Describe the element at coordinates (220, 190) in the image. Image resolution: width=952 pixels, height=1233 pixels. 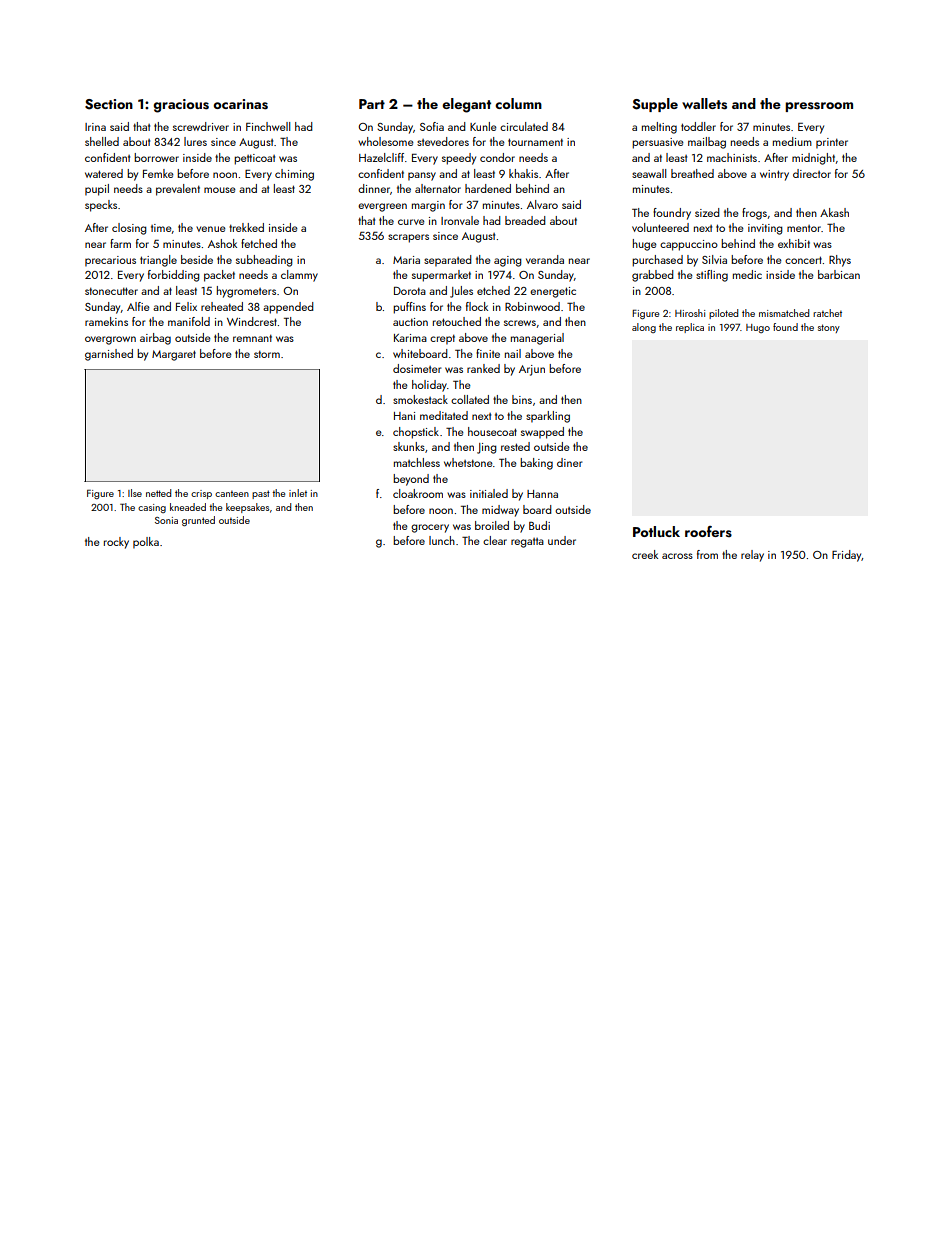
I see `mouse` at that location.
